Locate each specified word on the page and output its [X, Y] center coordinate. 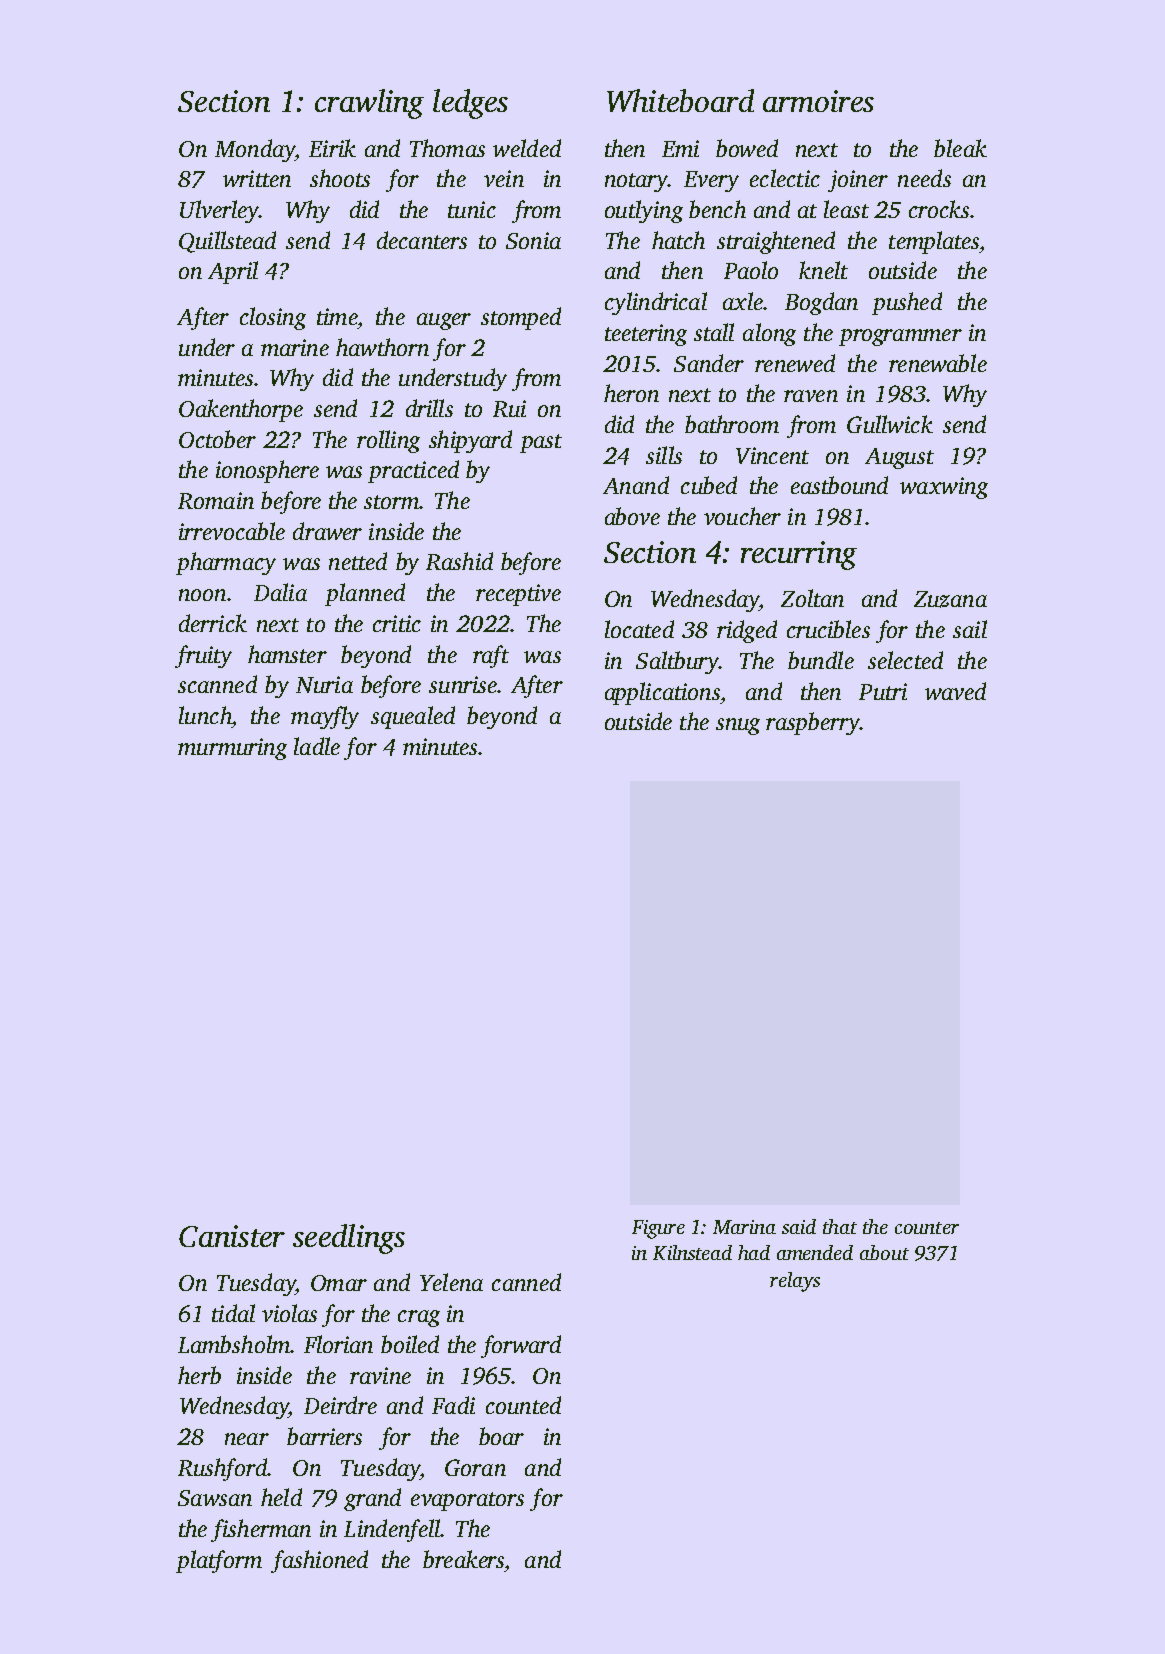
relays [795, 1282]
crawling [369, 104]
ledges [470, 104]
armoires [818, 101]
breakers [463, 1559]
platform [219, 1561]
